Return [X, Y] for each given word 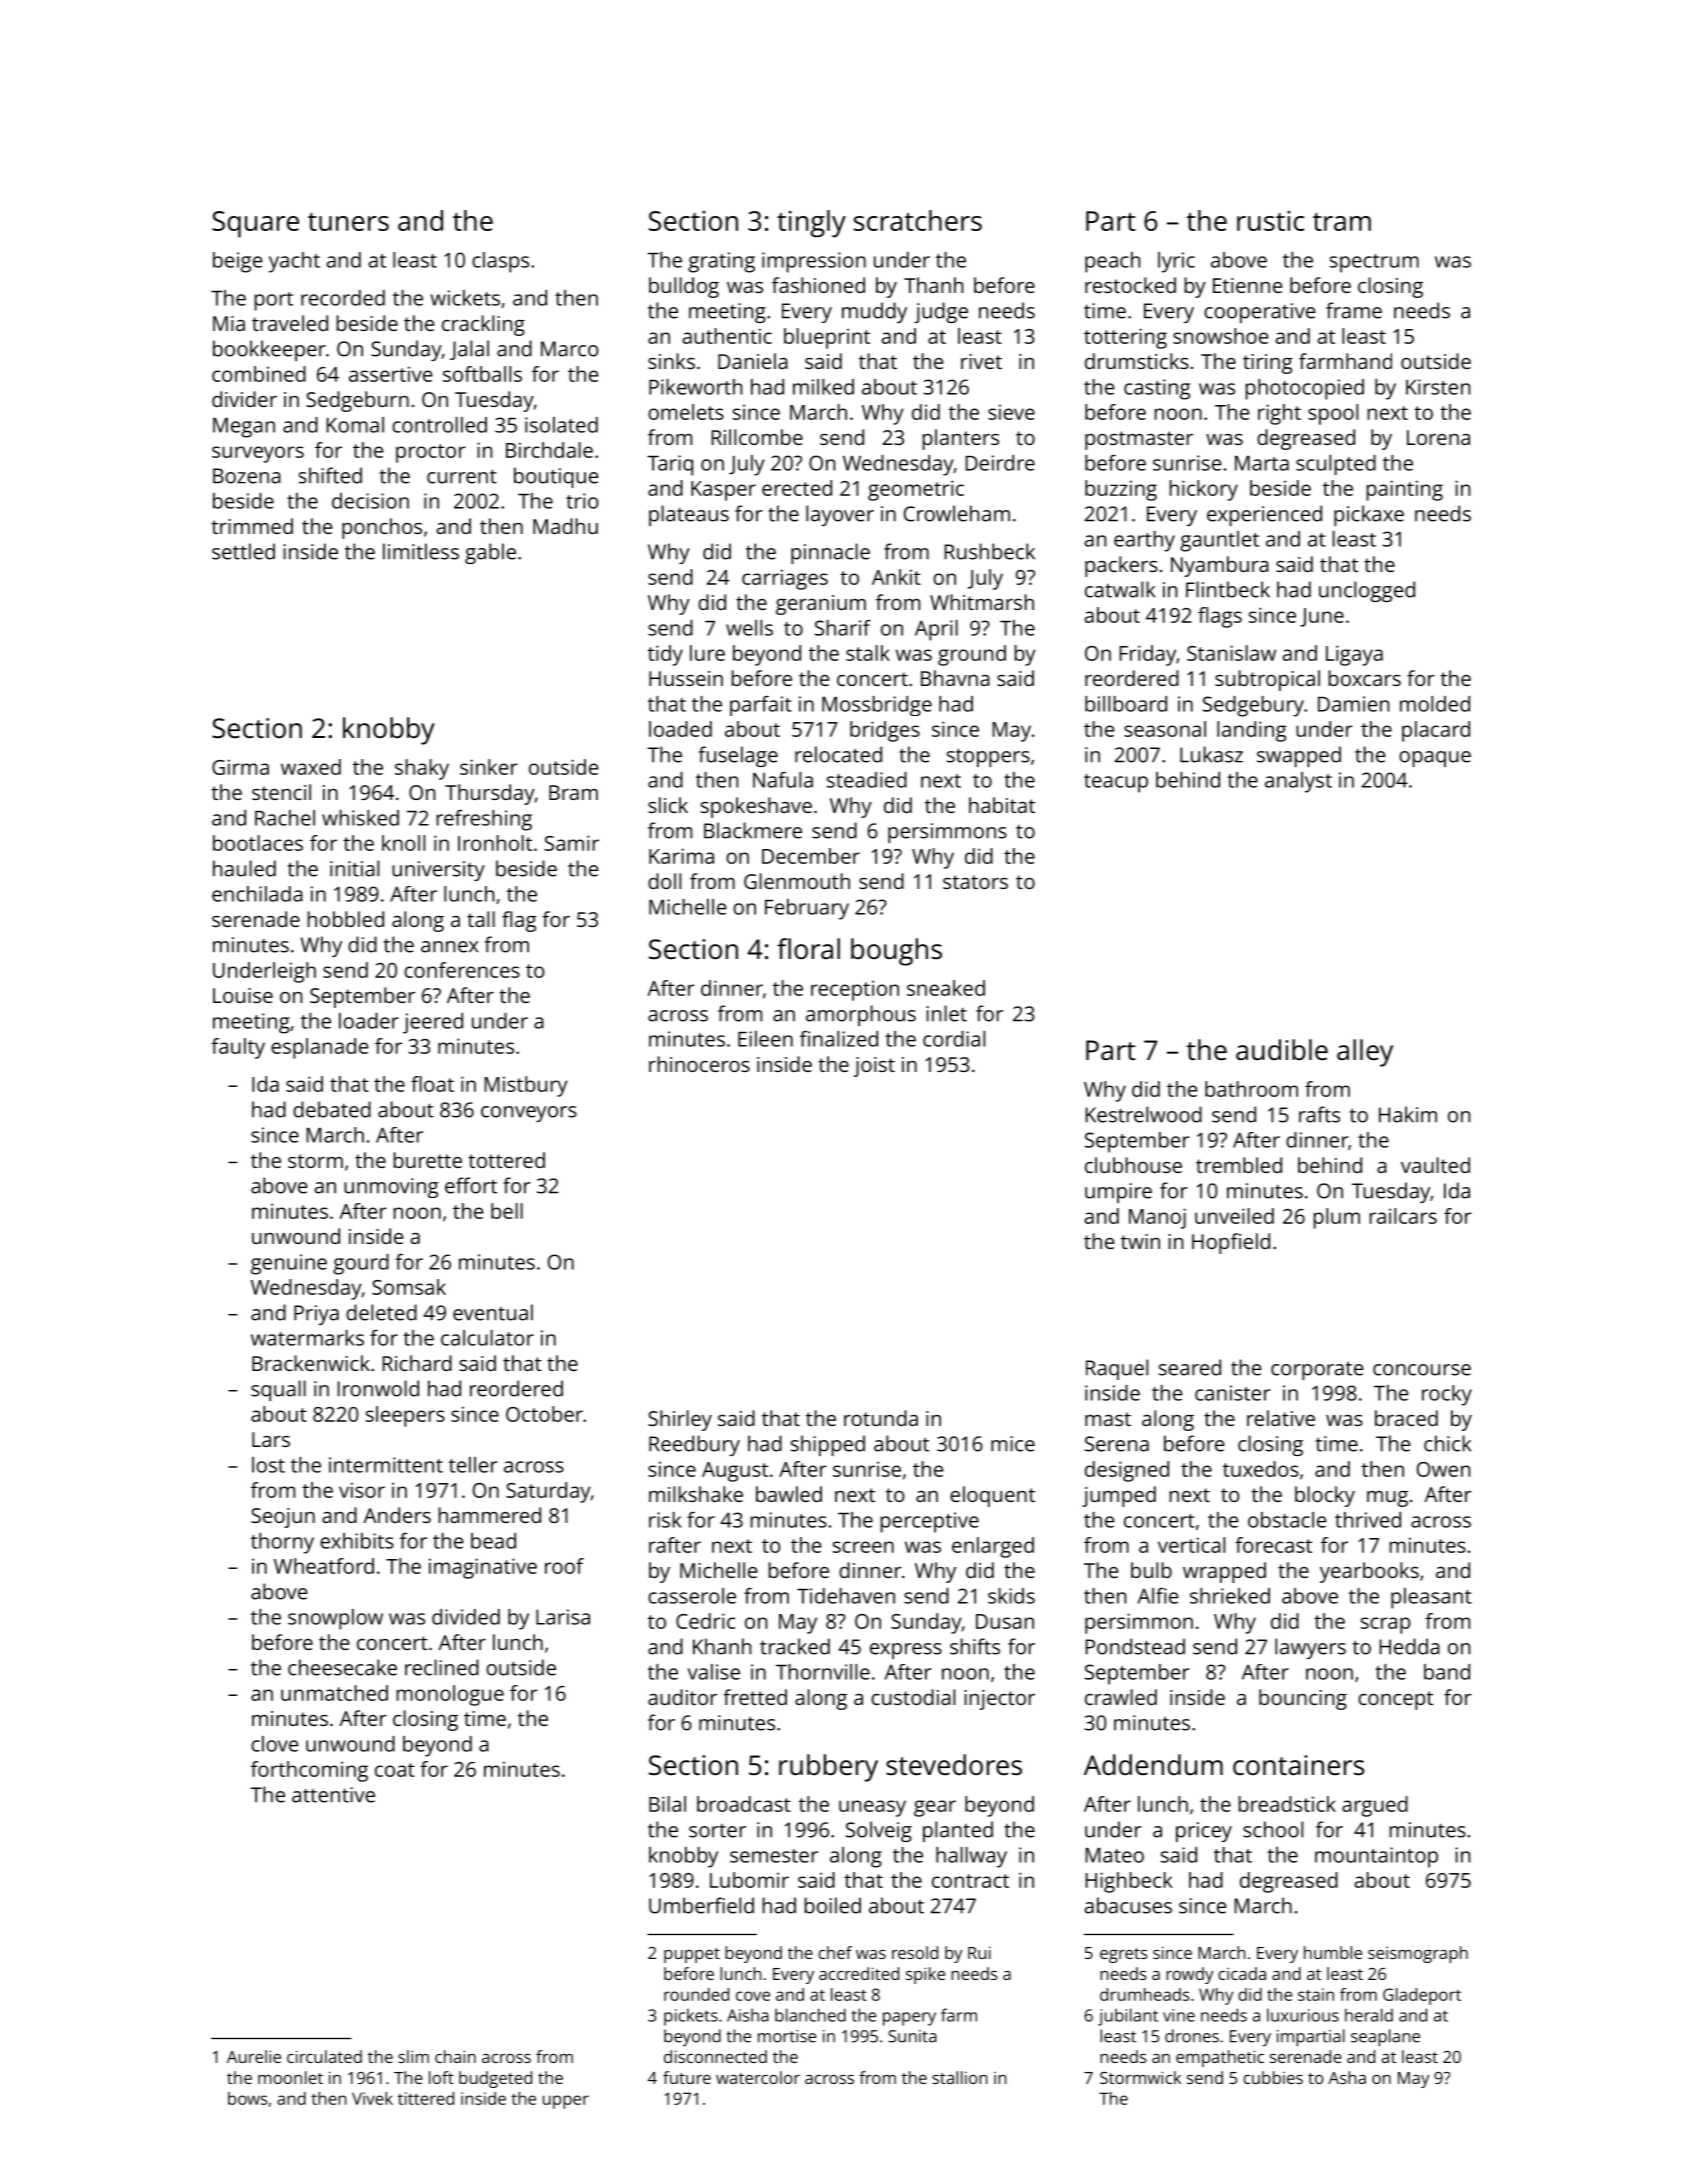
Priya [316, 1315]
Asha [1347, 2077]
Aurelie [254, 2056]
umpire [1118, 1193]
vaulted [1435, 1165]
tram [1342, 222]
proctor [430, 453]
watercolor [758, 2077]
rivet [981, 361]
